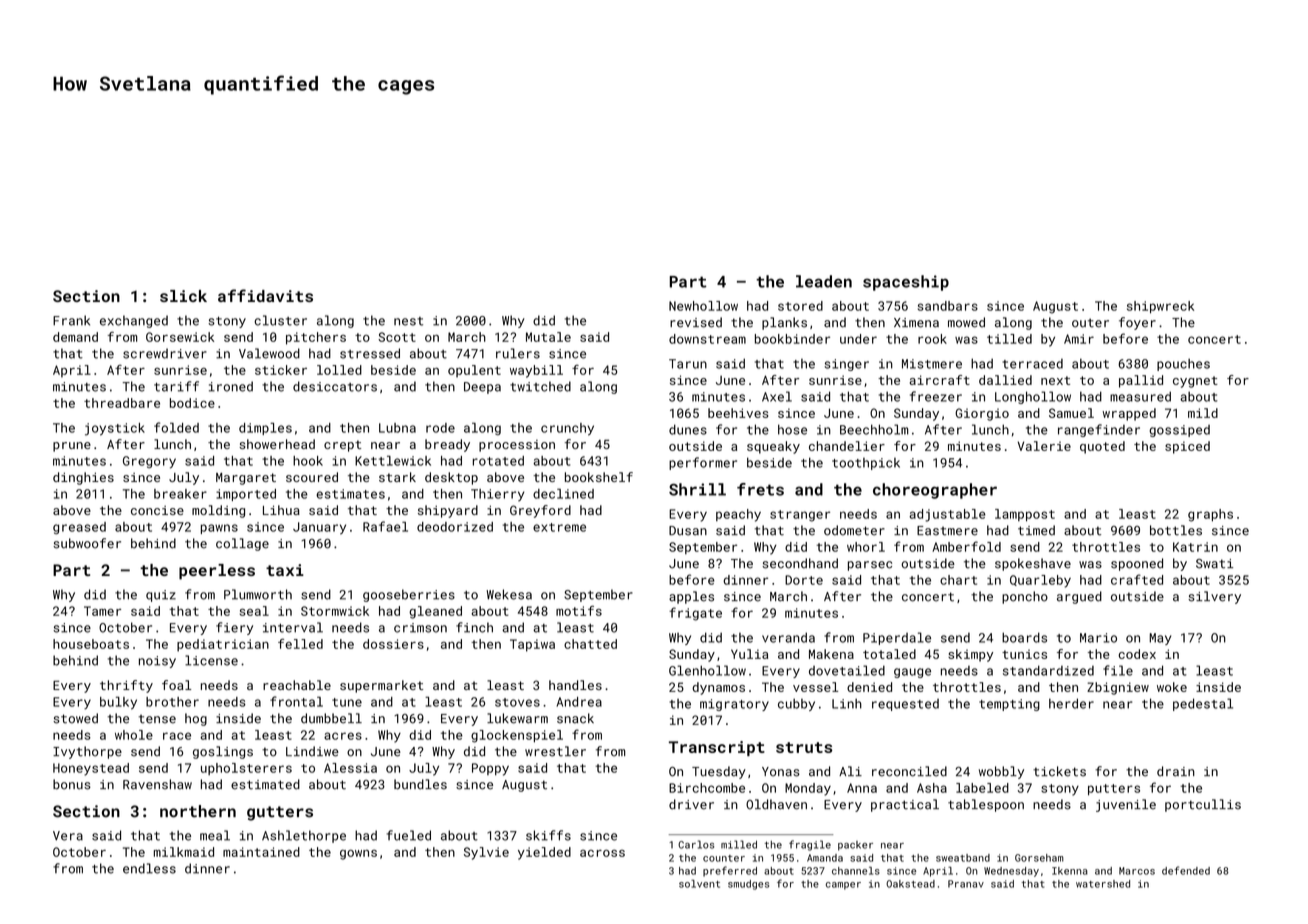 This screenshot has width=1308, height=924. I want to click on silvery, so click(1214, 597).
